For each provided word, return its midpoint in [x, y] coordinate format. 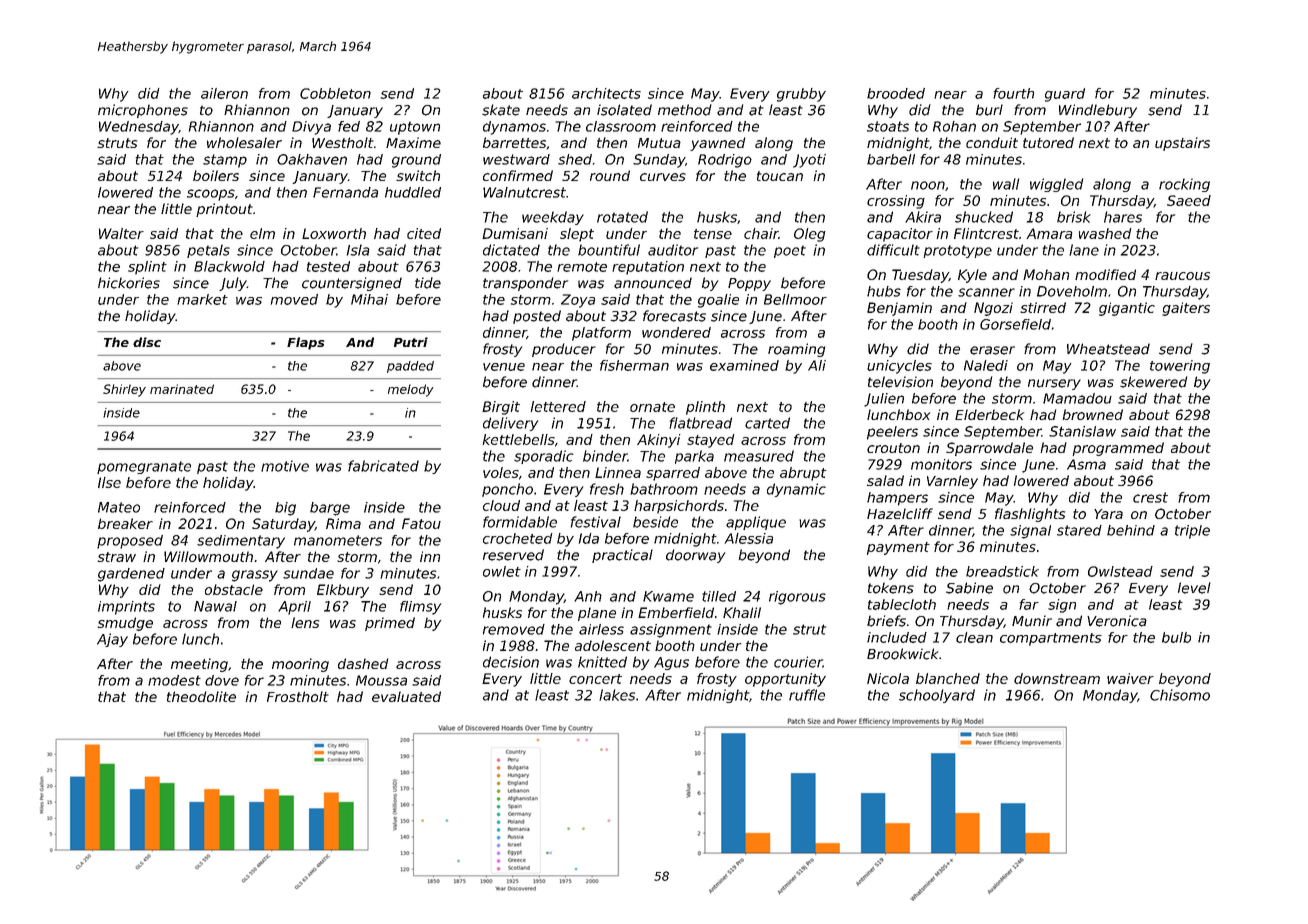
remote [582, 267]
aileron [224, 93]
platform [601, 334]
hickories [129, 283]
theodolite [201, 696]
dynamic [796, 490]
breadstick [1002, 571]
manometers [338, 540]
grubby [801, 95]
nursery [1054, 384]
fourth [1013, 93]
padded [410, 367]
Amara [1049, 233]
